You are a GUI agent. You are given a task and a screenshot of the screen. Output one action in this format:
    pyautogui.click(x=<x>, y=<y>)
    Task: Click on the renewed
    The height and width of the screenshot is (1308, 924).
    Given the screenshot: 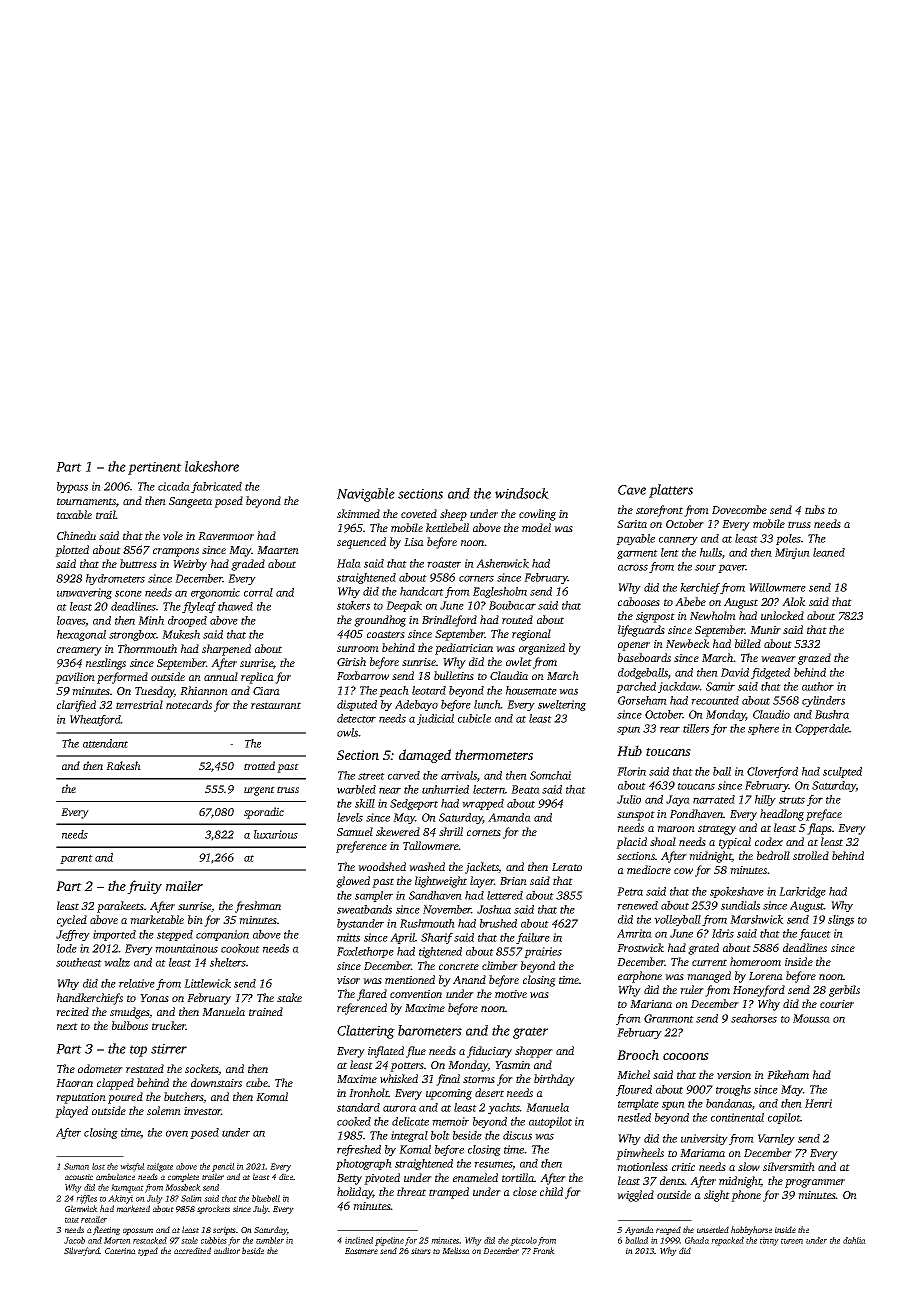 What is the action you would take?
    pyautogui.click(x=637, y=905)
